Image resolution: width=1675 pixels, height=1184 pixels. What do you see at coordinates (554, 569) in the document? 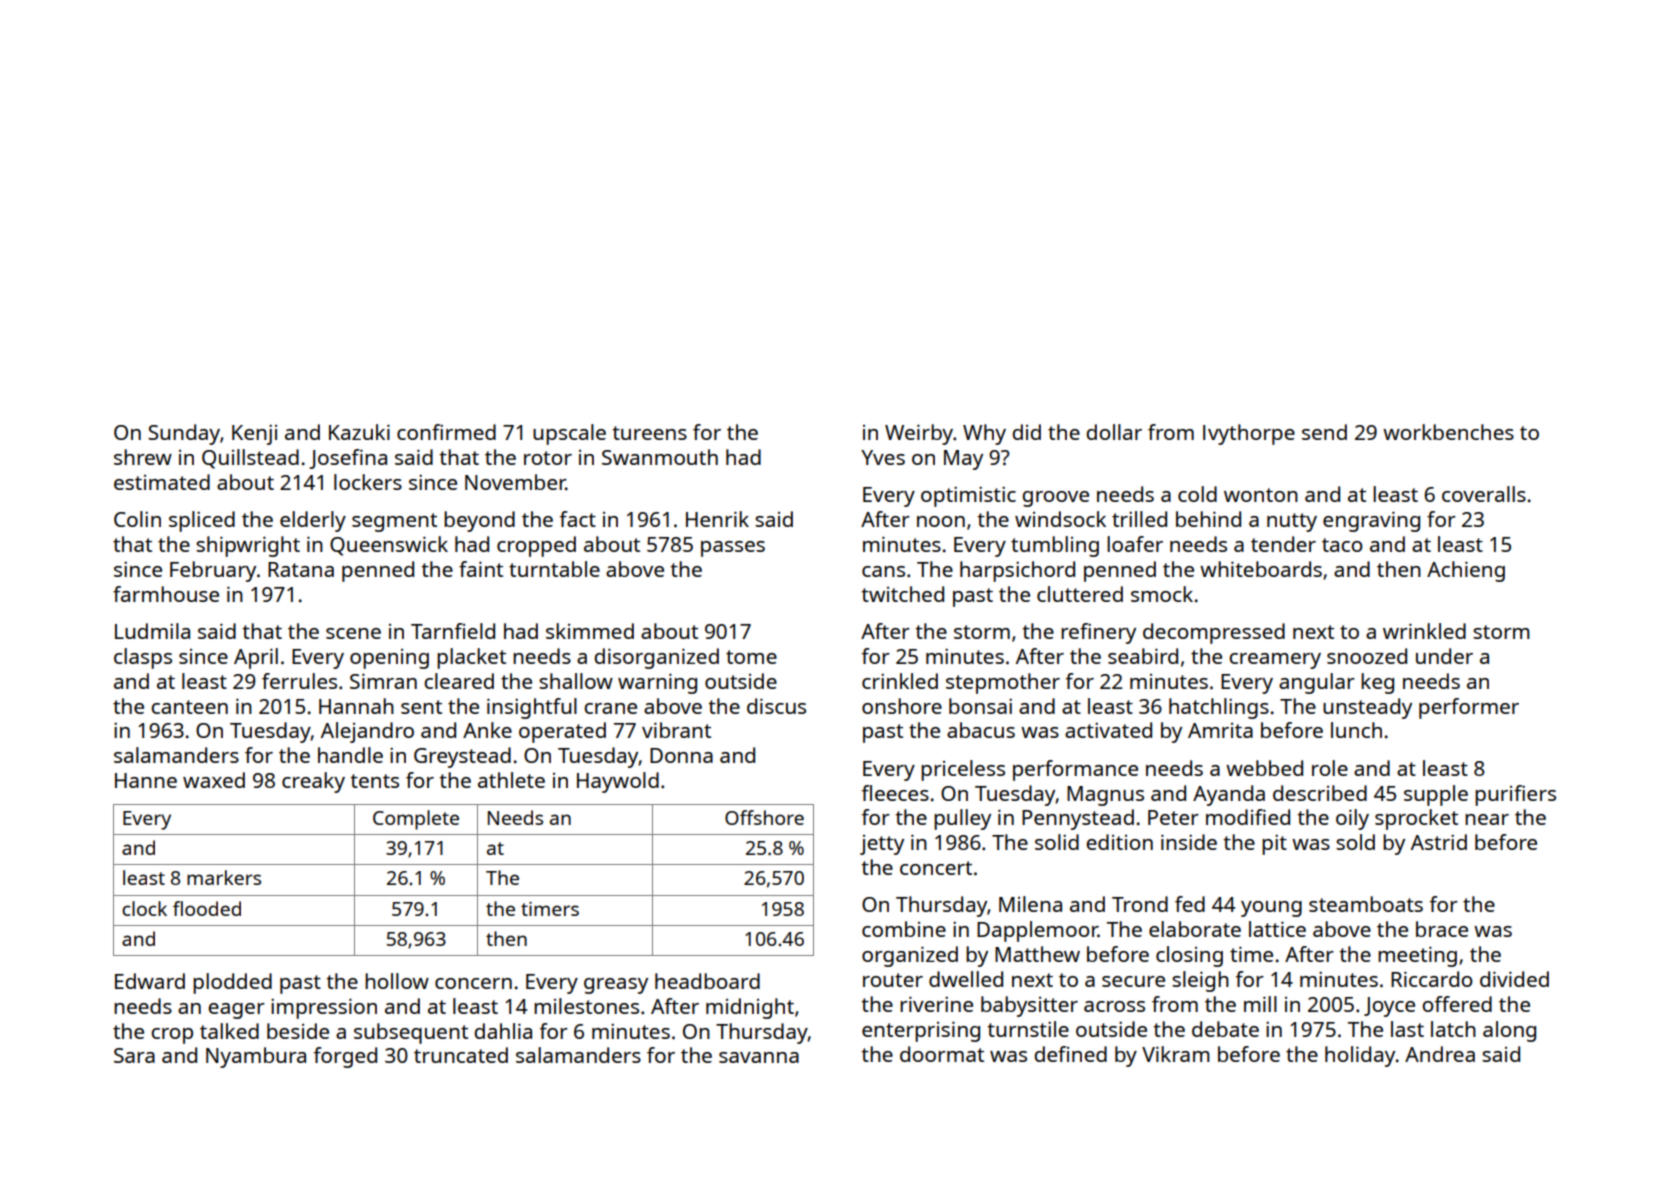
I see `turntable` at bounding box center [554, 569].
